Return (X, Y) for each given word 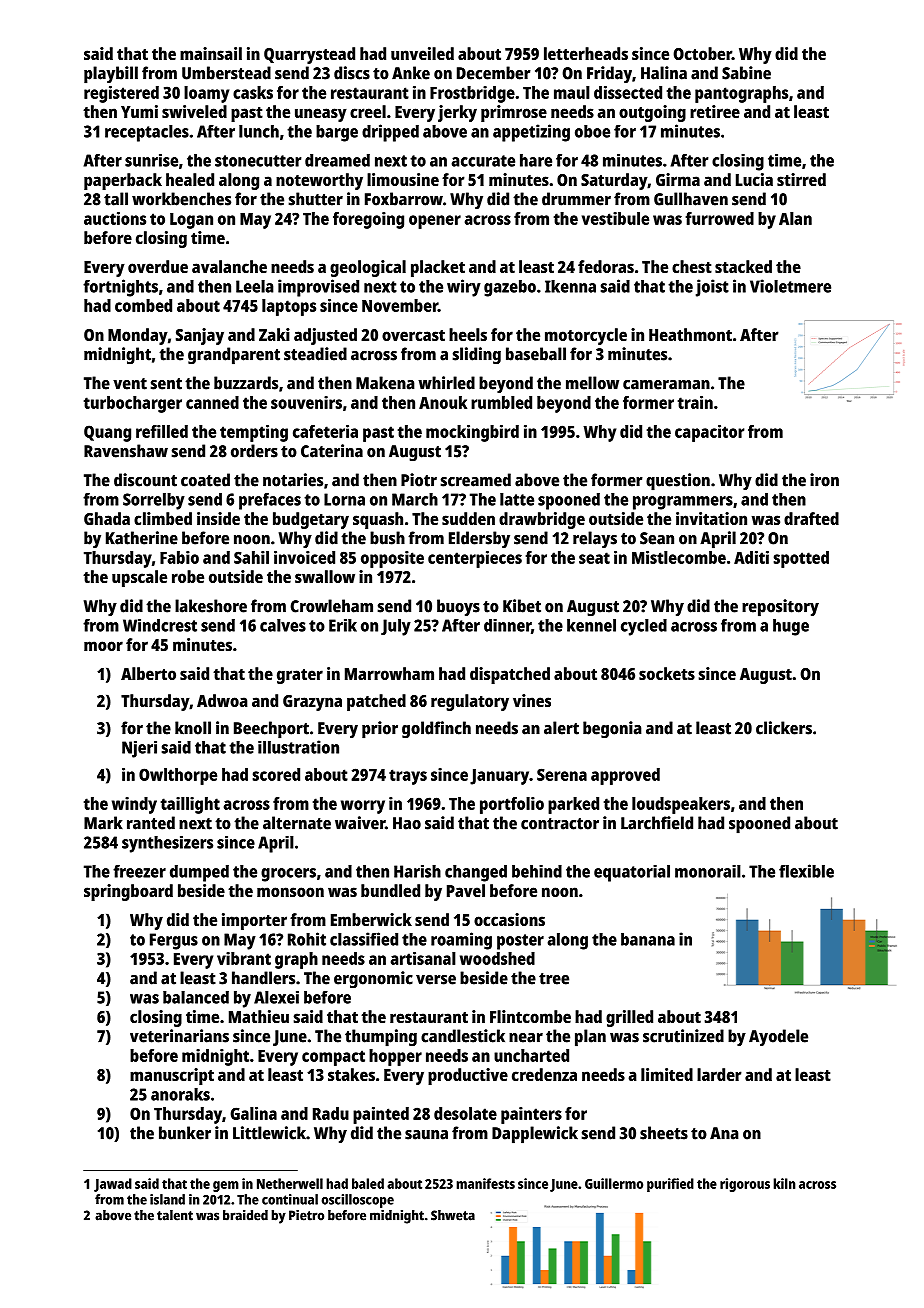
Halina (664, 73)
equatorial (632, 873)
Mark (103, 823)
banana (648, 939)
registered (121, 94)
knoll (193, 728)
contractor (560, 824)
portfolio (512, 805)
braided (245, 1215)
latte (517, 499)
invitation (711, 518)
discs (352, 73)
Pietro (306, 1215)
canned (212, 402)
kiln (784, 1183)
